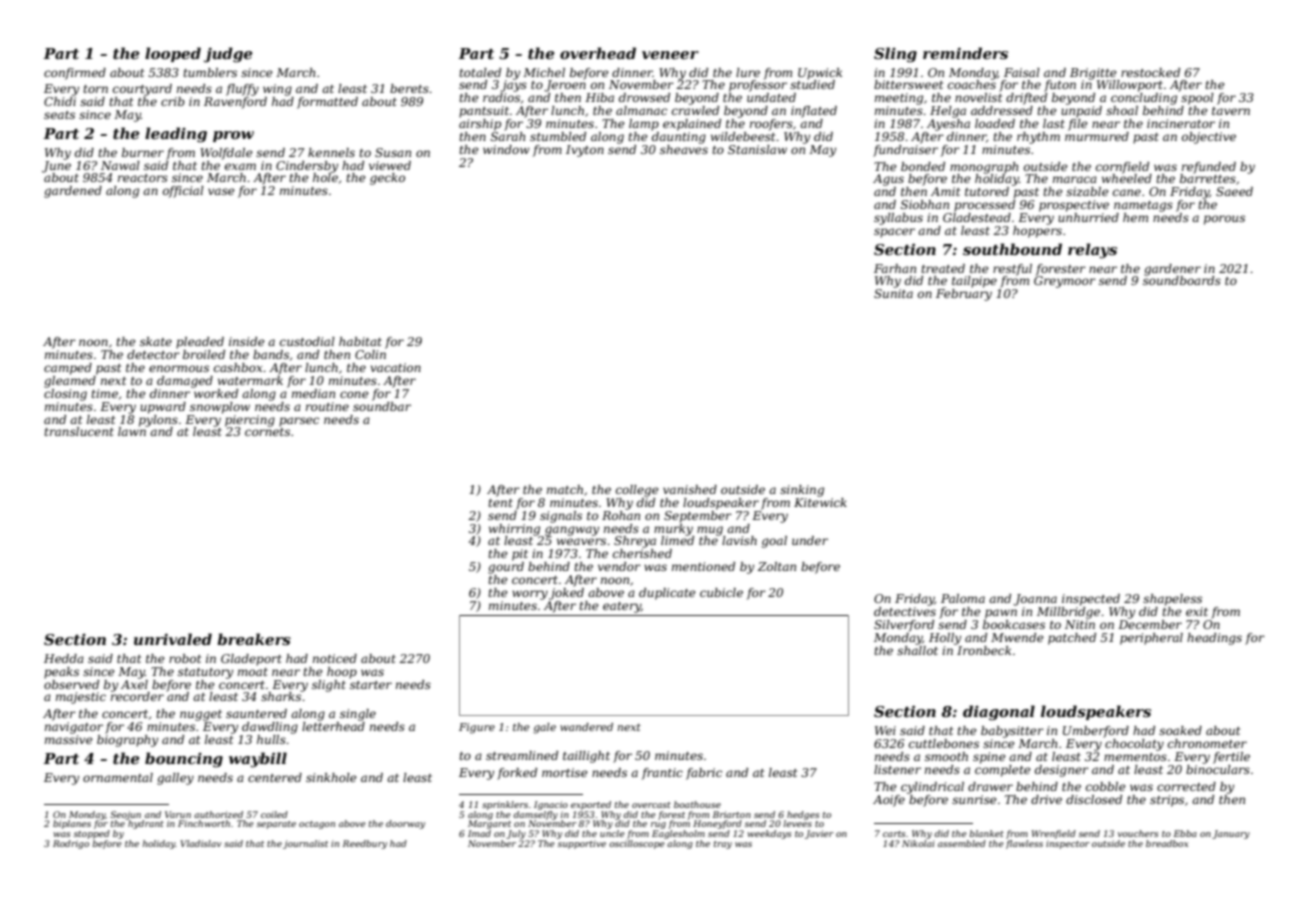  I want to click on Sunita, so click(893, 293).
